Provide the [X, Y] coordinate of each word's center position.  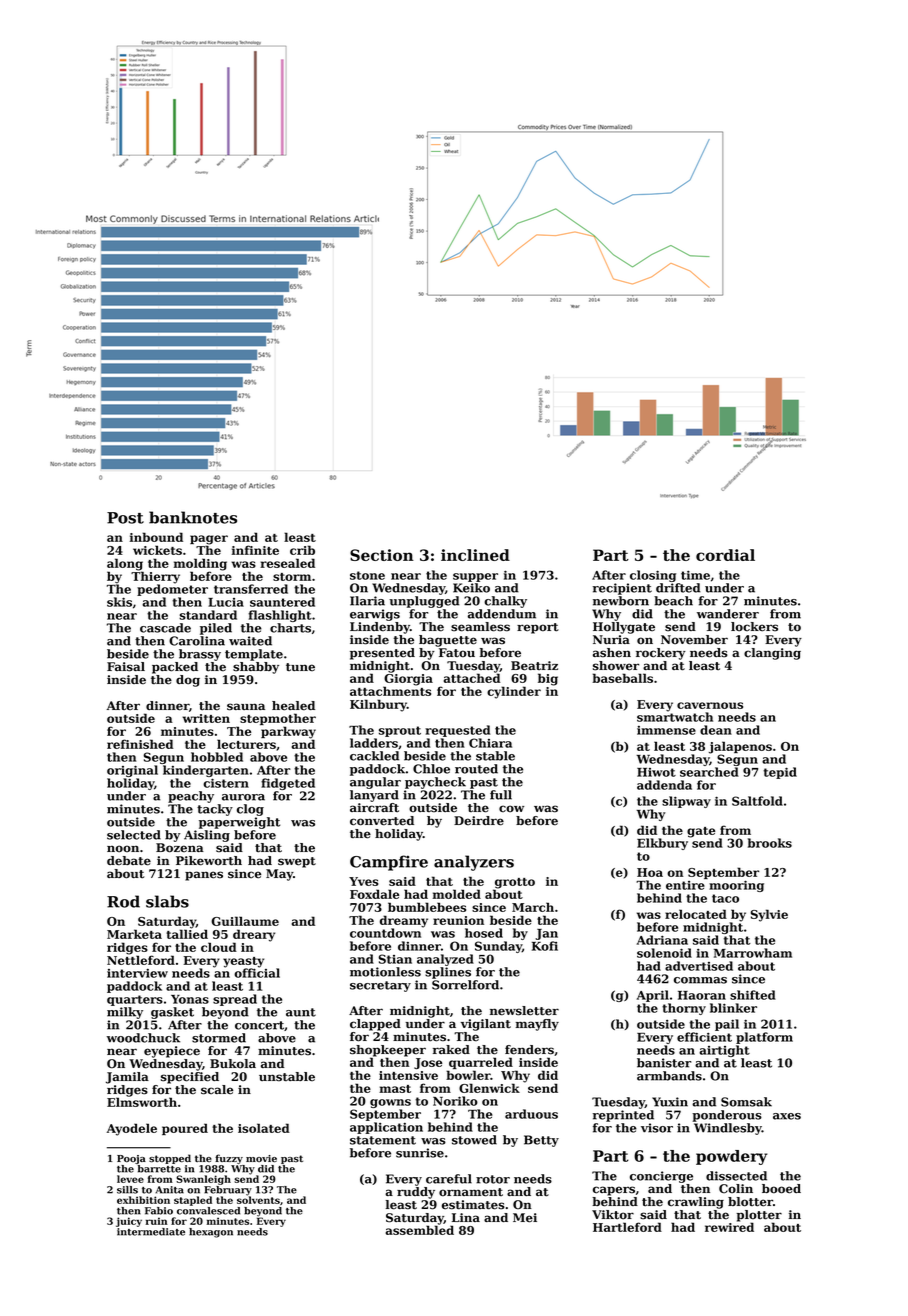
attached [472, 678]
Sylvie [769, 915]
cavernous [710, 705]
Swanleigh [203, 1180]
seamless [480, 627]
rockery [661, 654]
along [125, 564]
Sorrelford [465, 985]
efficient [704, 1037]
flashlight [280, 616]
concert [259, 1025]
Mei [525, 1218]
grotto [515, 883]
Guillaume [245, 921]
